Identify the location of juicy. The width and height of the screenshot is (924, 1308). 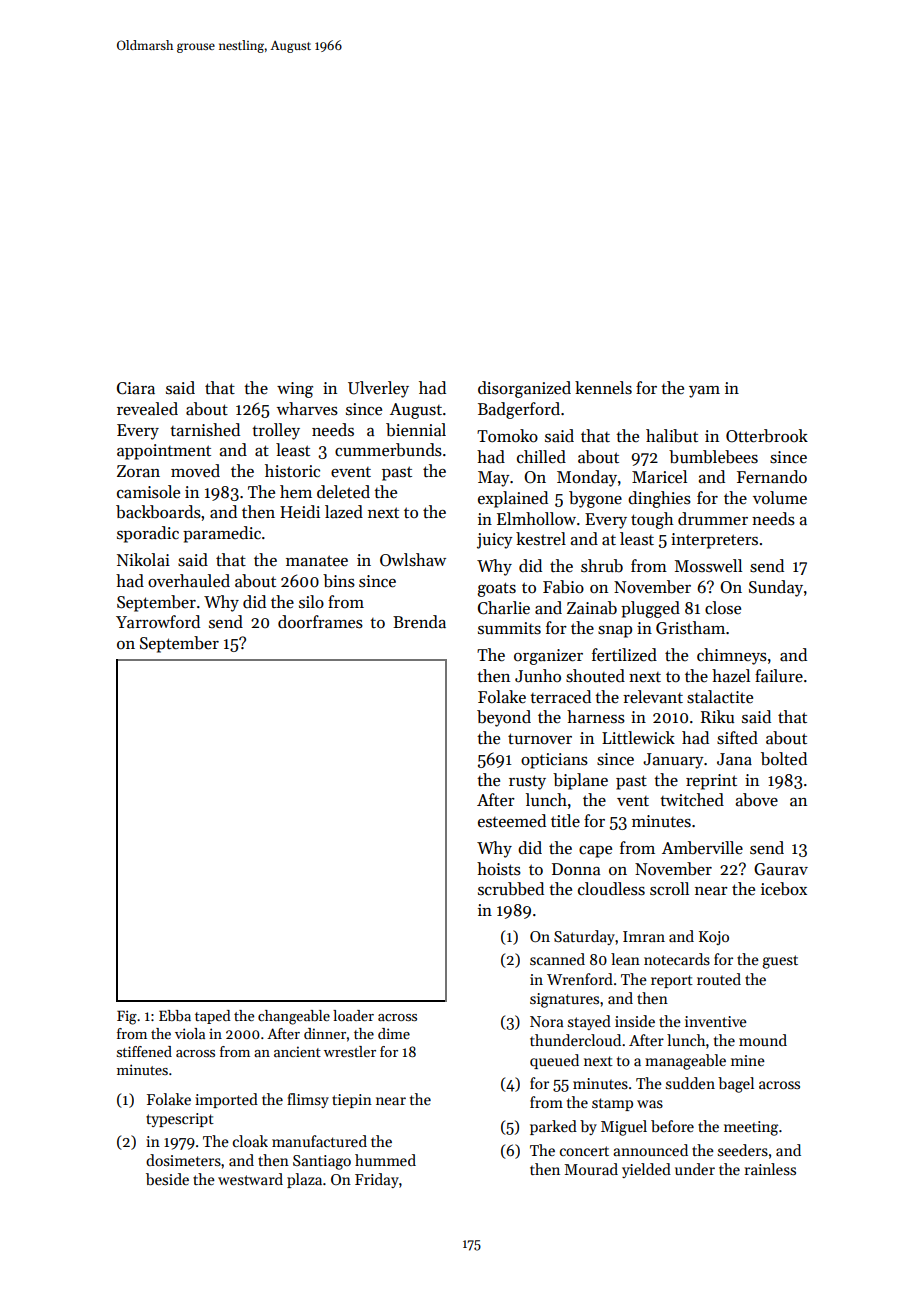
(495, 541).
